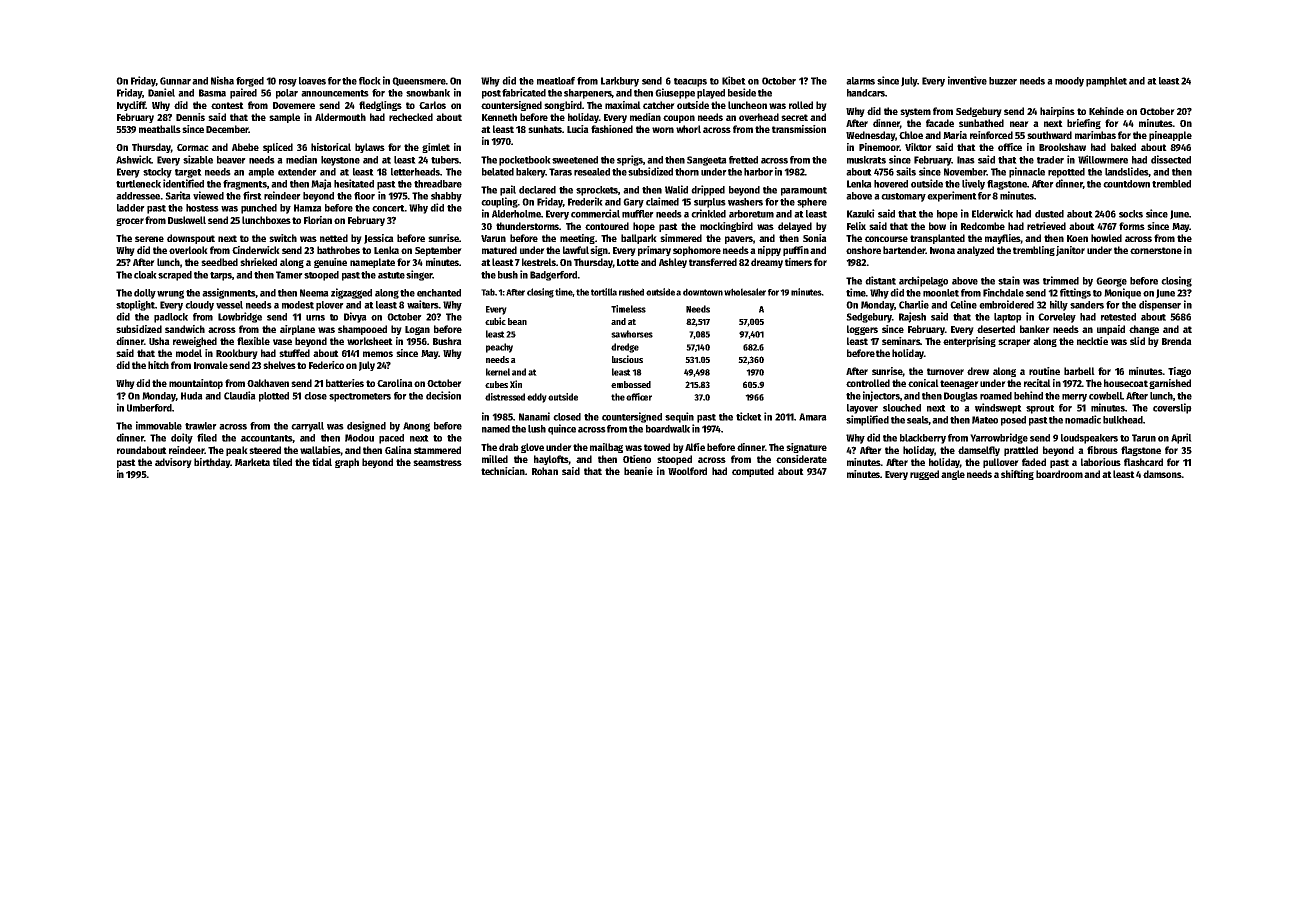  I want to click on shifting, so click(1017, 475).
